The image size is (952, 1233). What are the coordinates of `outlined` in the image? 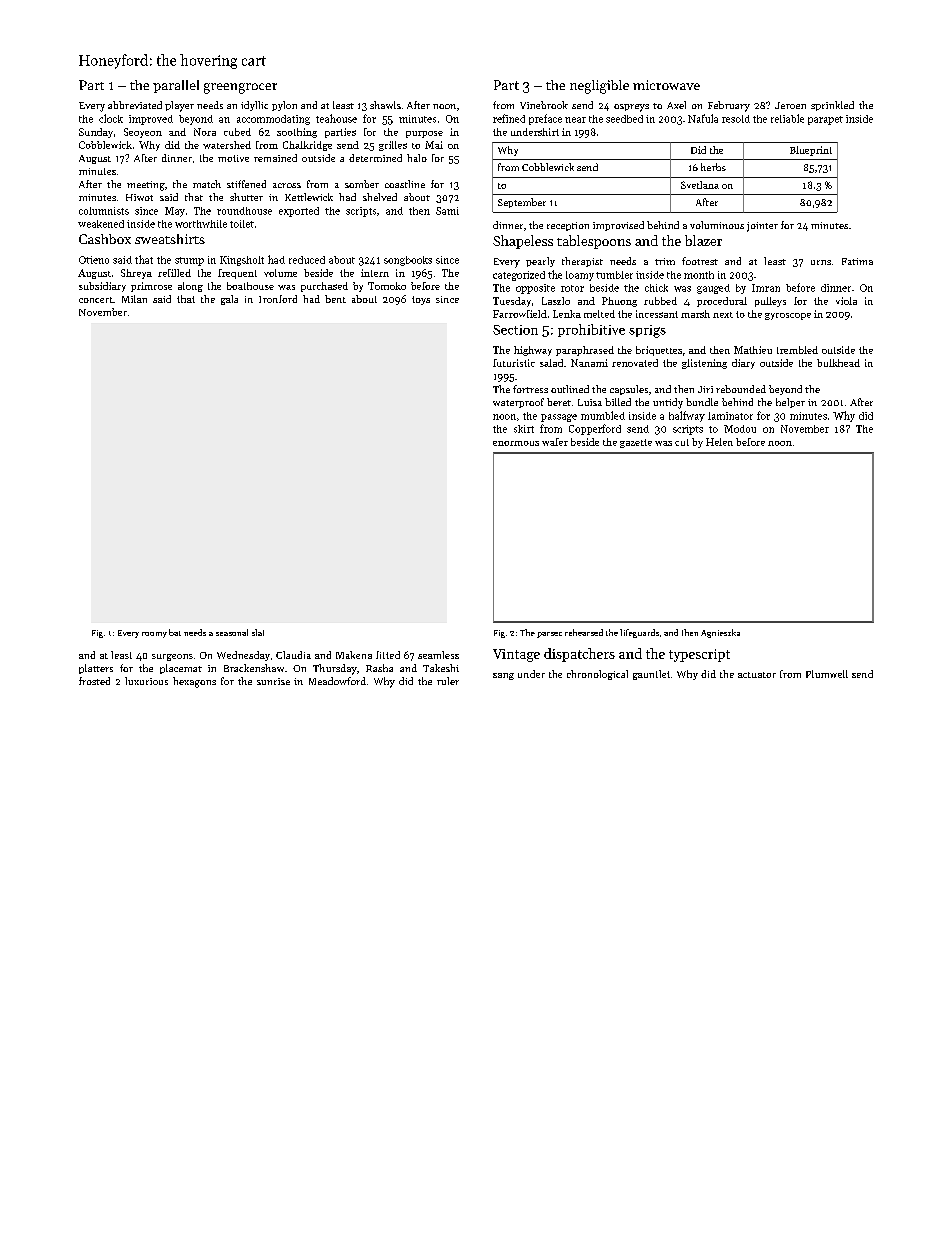 It's located at (570, 389).
